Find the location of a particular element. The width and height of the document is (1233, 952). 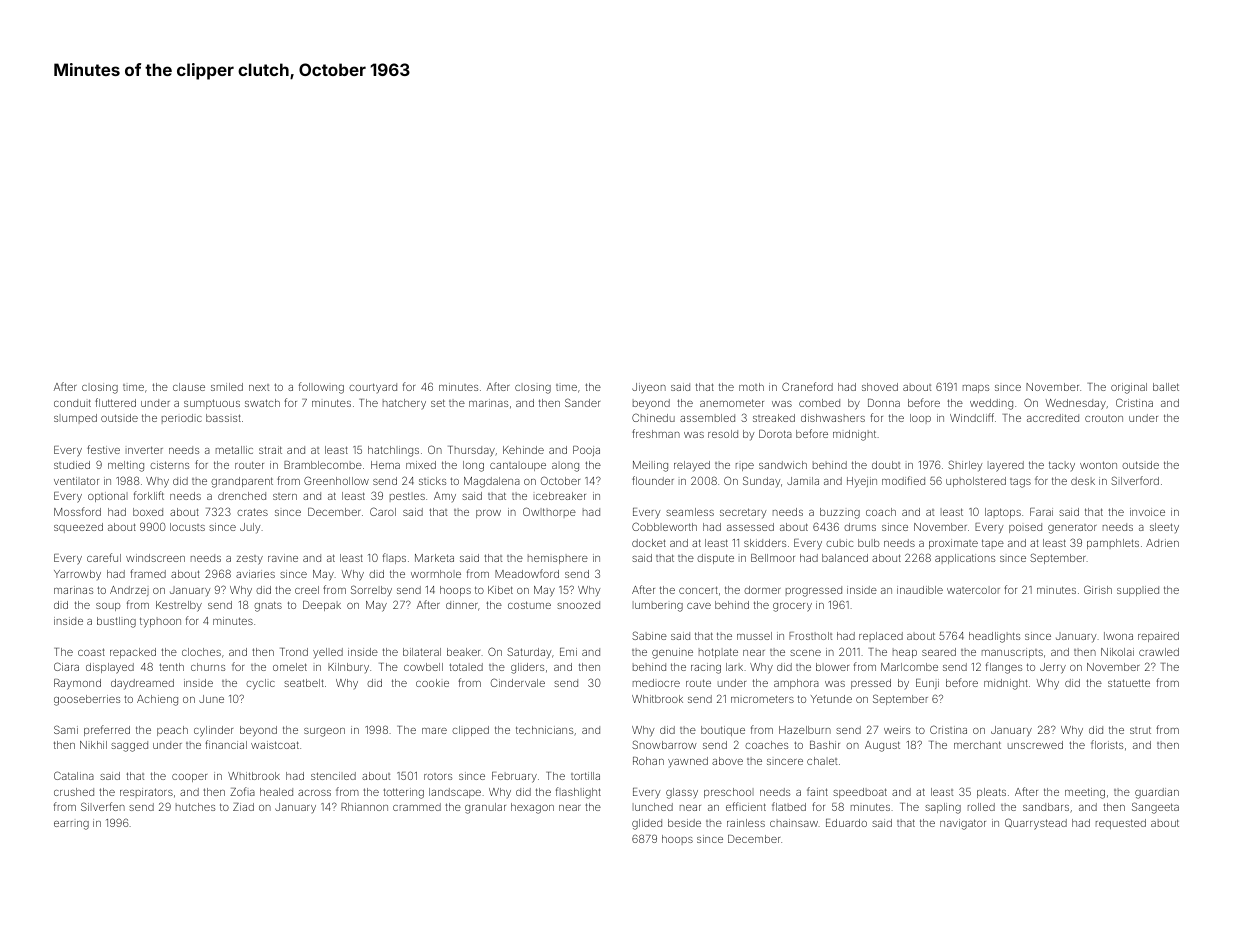

manuscripts is located at coordinates (1012, 653).
